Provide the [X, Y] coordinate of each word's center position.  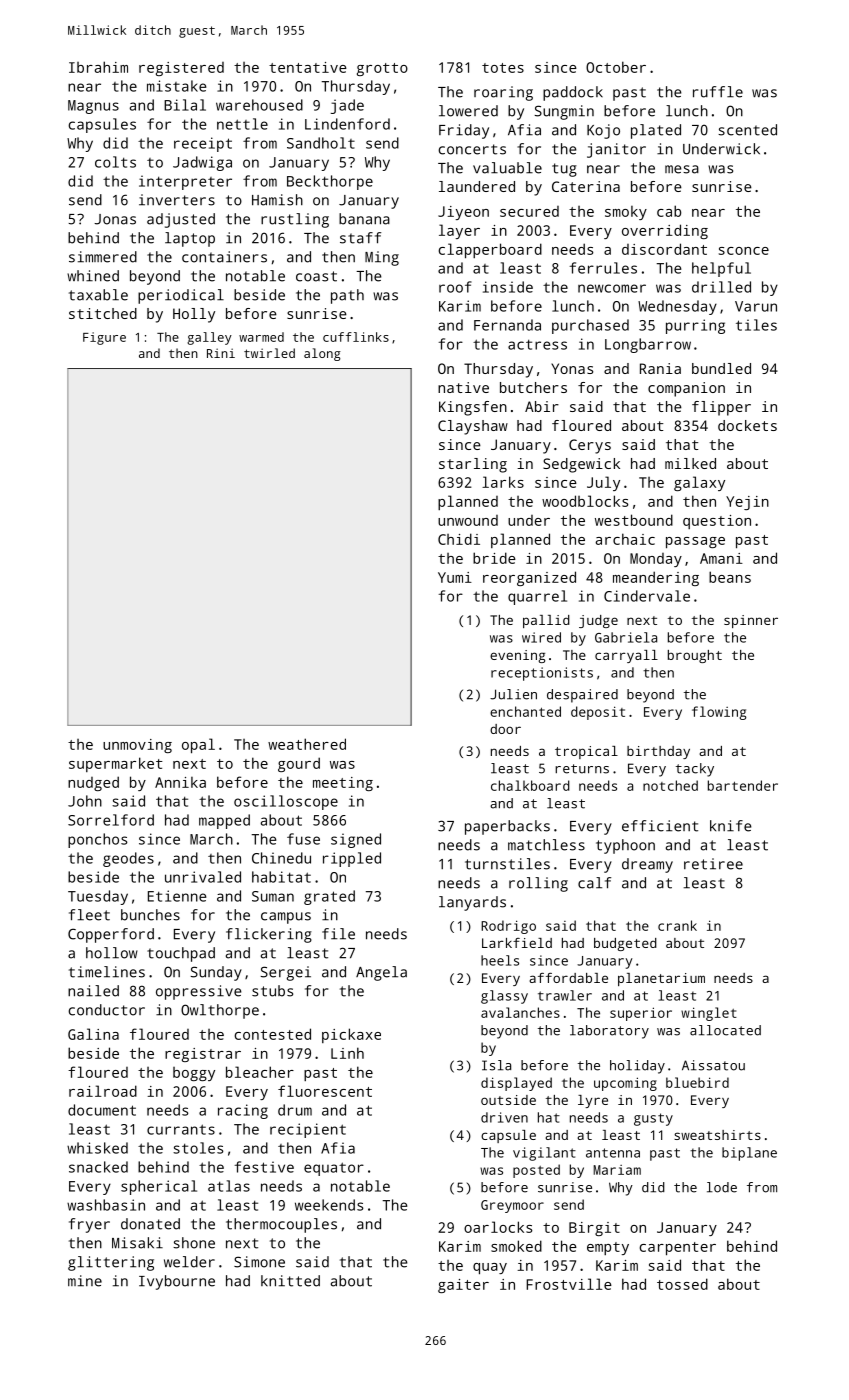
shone [194, 1243]
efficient [660, 826]
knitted [290, 1281]
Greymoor [512, 1206]
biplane [749, 1154]
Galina [93, 1034]
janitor [616, 150]
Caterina [586, 186]
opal [198, 746]
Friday [464, 131]
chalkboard [530, 785]
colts [115, 162]
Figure [104, 338]
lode [722, 1187]
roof [455, 287]
